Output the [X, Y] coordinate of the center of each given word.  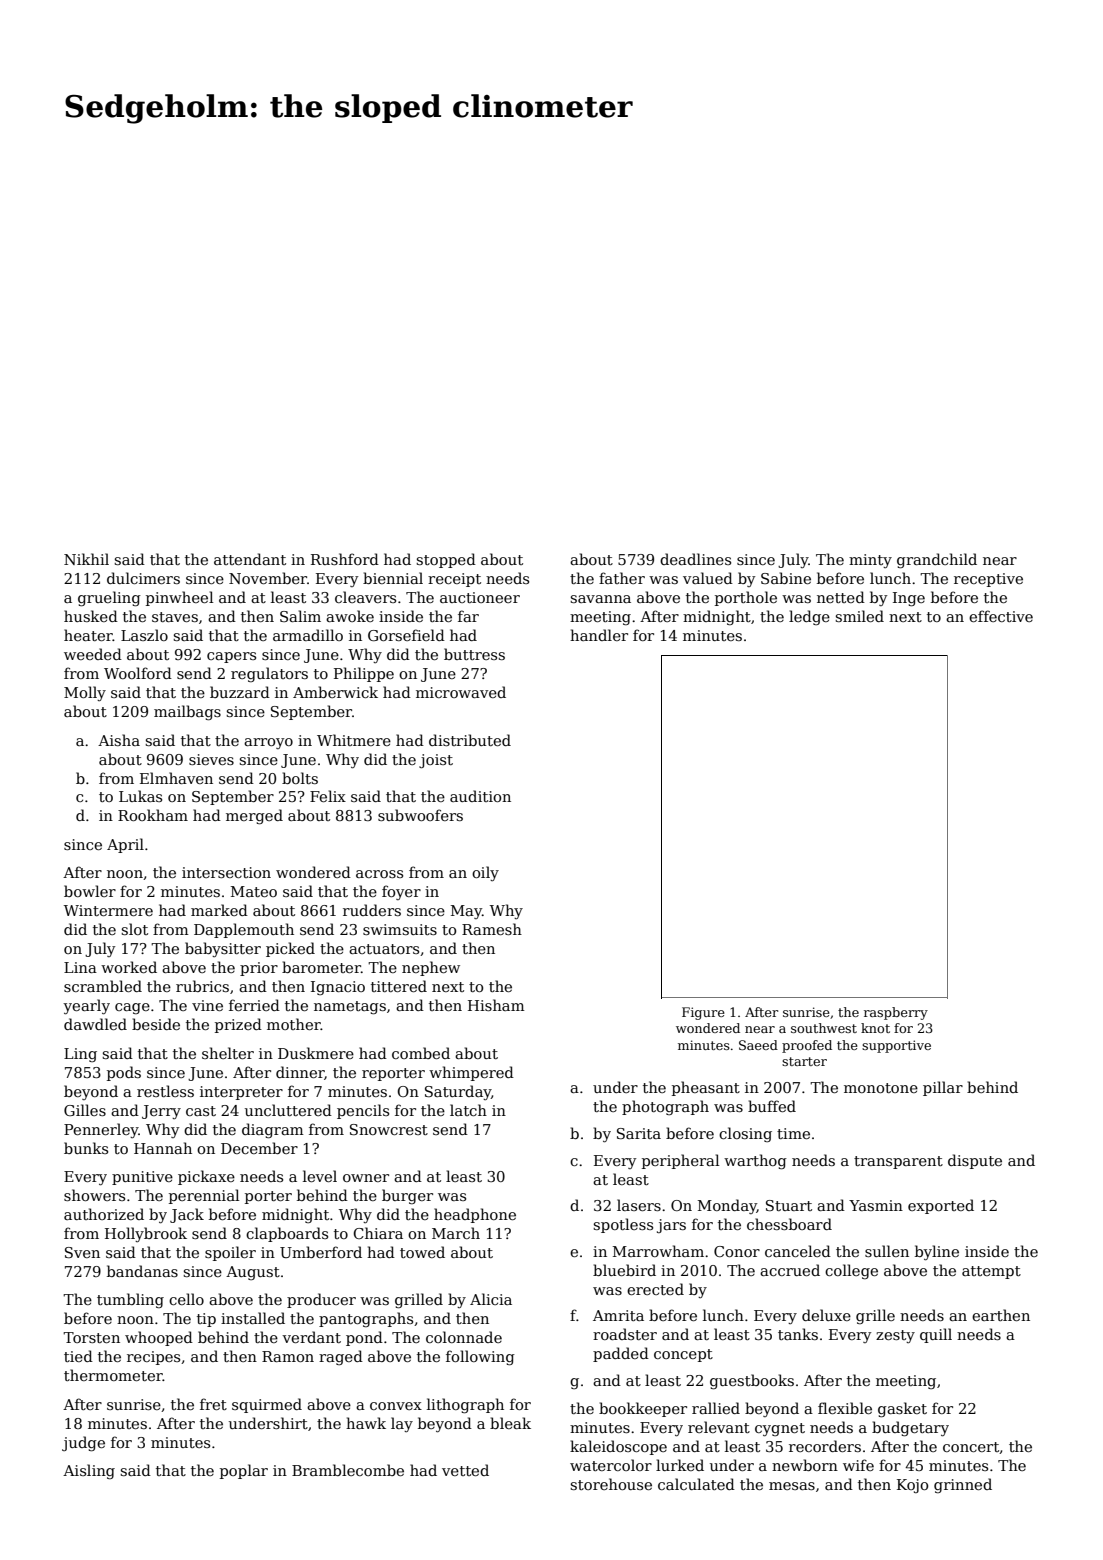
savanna [600, 599]
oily [485, 873]
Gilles [85, 1110]
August [253, 1273]
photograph [665, 1107]
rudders [372, 910]
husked [91, 616]
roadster [625, 1334]
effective [1001, 616]
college [851, 1271]
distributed [470, 740]
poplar [244, 1471]
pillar [943, 1088]
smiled [859, 616]
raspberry [896, 1013]
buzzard [240, 692]
